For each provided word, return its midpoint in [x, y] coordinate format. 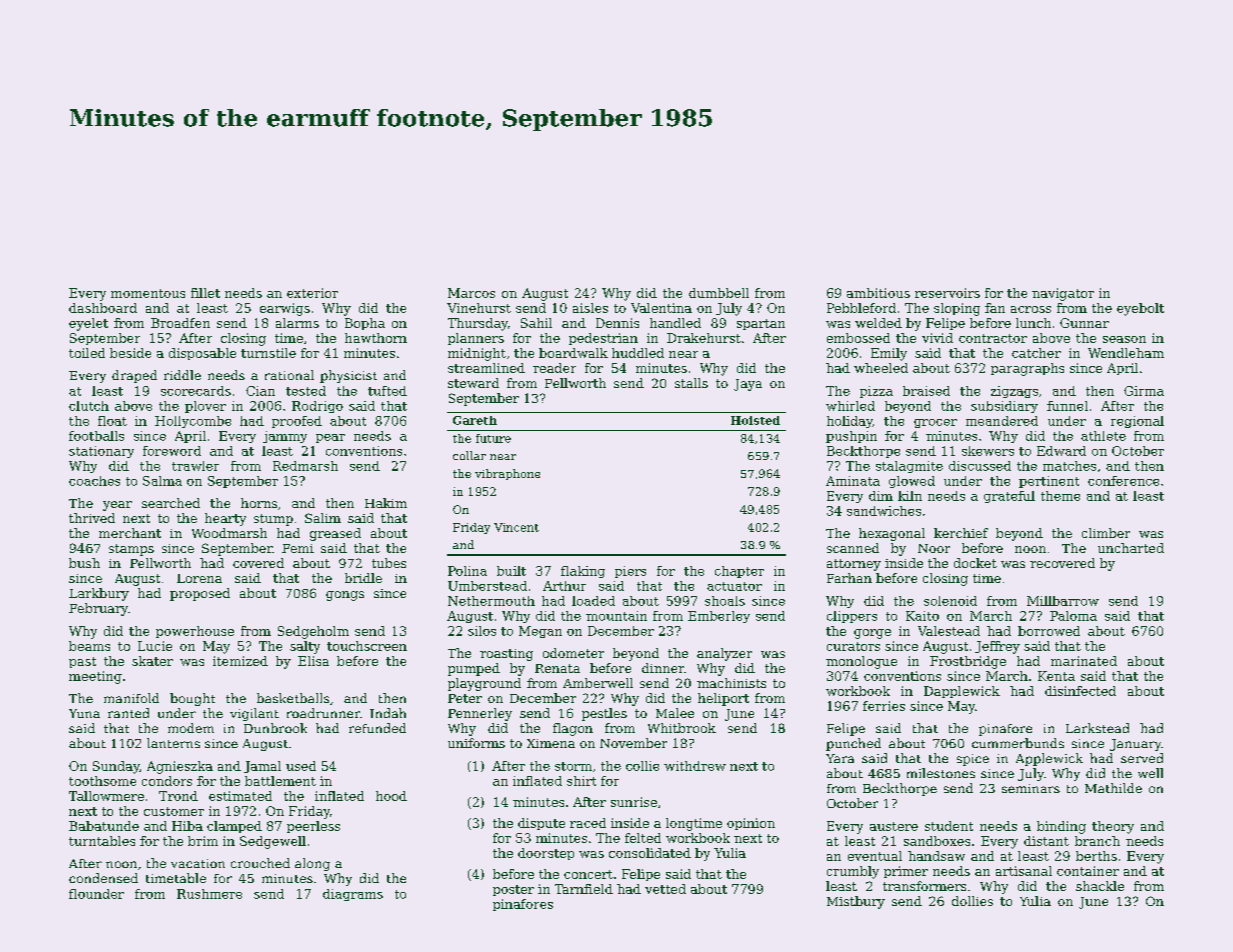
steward [473, 383]
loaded [593, 601]
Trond [178, 796]
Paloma [1073, 616]
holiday [850, 422]
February [98, 609]
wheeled [881, 368]
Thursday [478, 324]
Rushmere [209, 894]
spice [973, 760]
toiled [87, 353]
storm [573, 766]
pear [330, 438]
